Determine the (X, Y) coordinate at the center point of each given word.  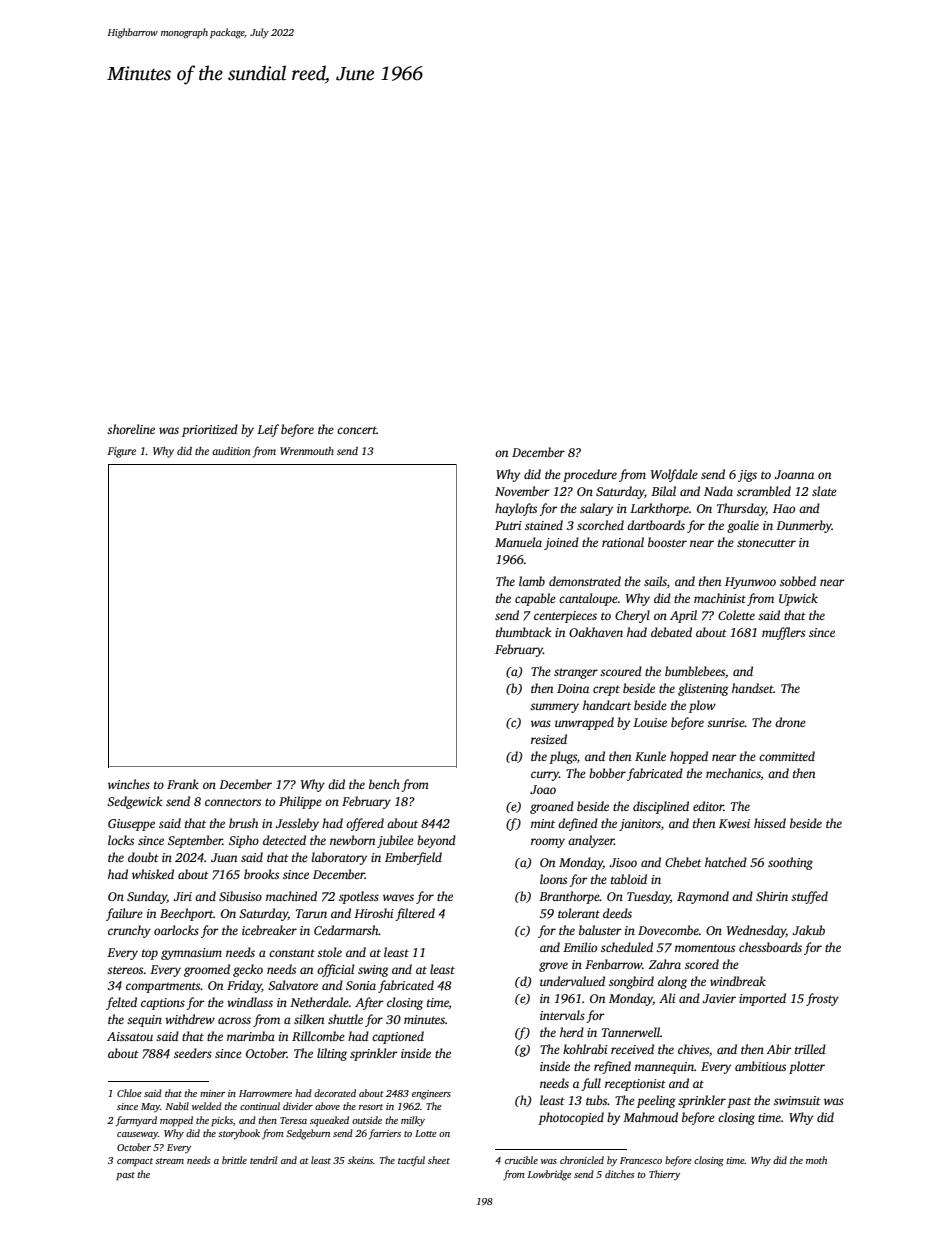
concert (357, 430)
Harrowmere (265, 1093)
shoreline (131, 429)
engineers (431, 1095)
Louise (650, 722)
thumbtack (523, 632)
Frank (183, 784)
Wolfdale (674, 475)
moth (816, 1160)
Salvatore (293, 985)
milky (413, 1121)
